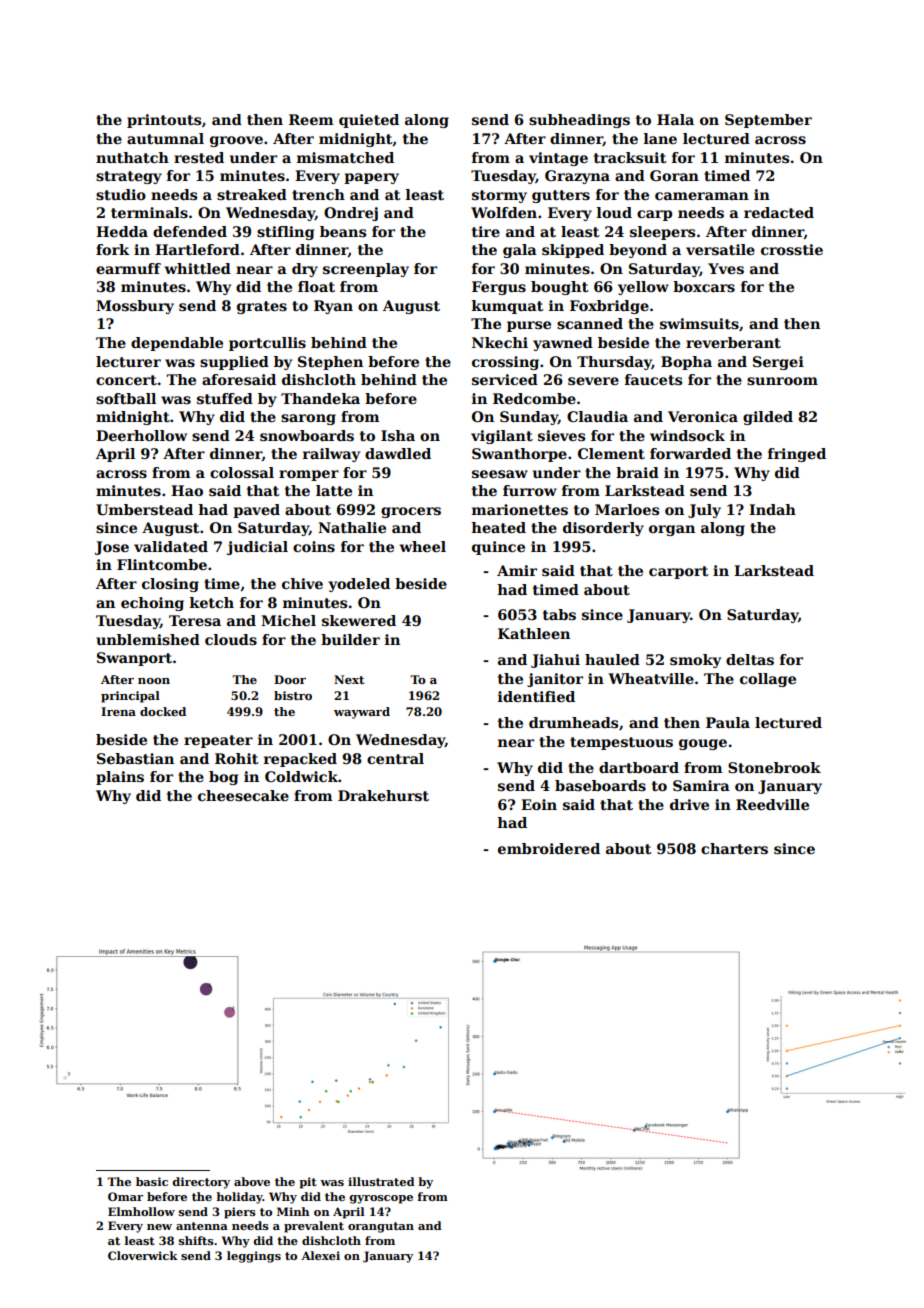 Image resolution: width=924 pixels, height=1308 pixels. Describe the element at coordinates (398, 453) in the screenshot. I see `dawdled` at that location.
